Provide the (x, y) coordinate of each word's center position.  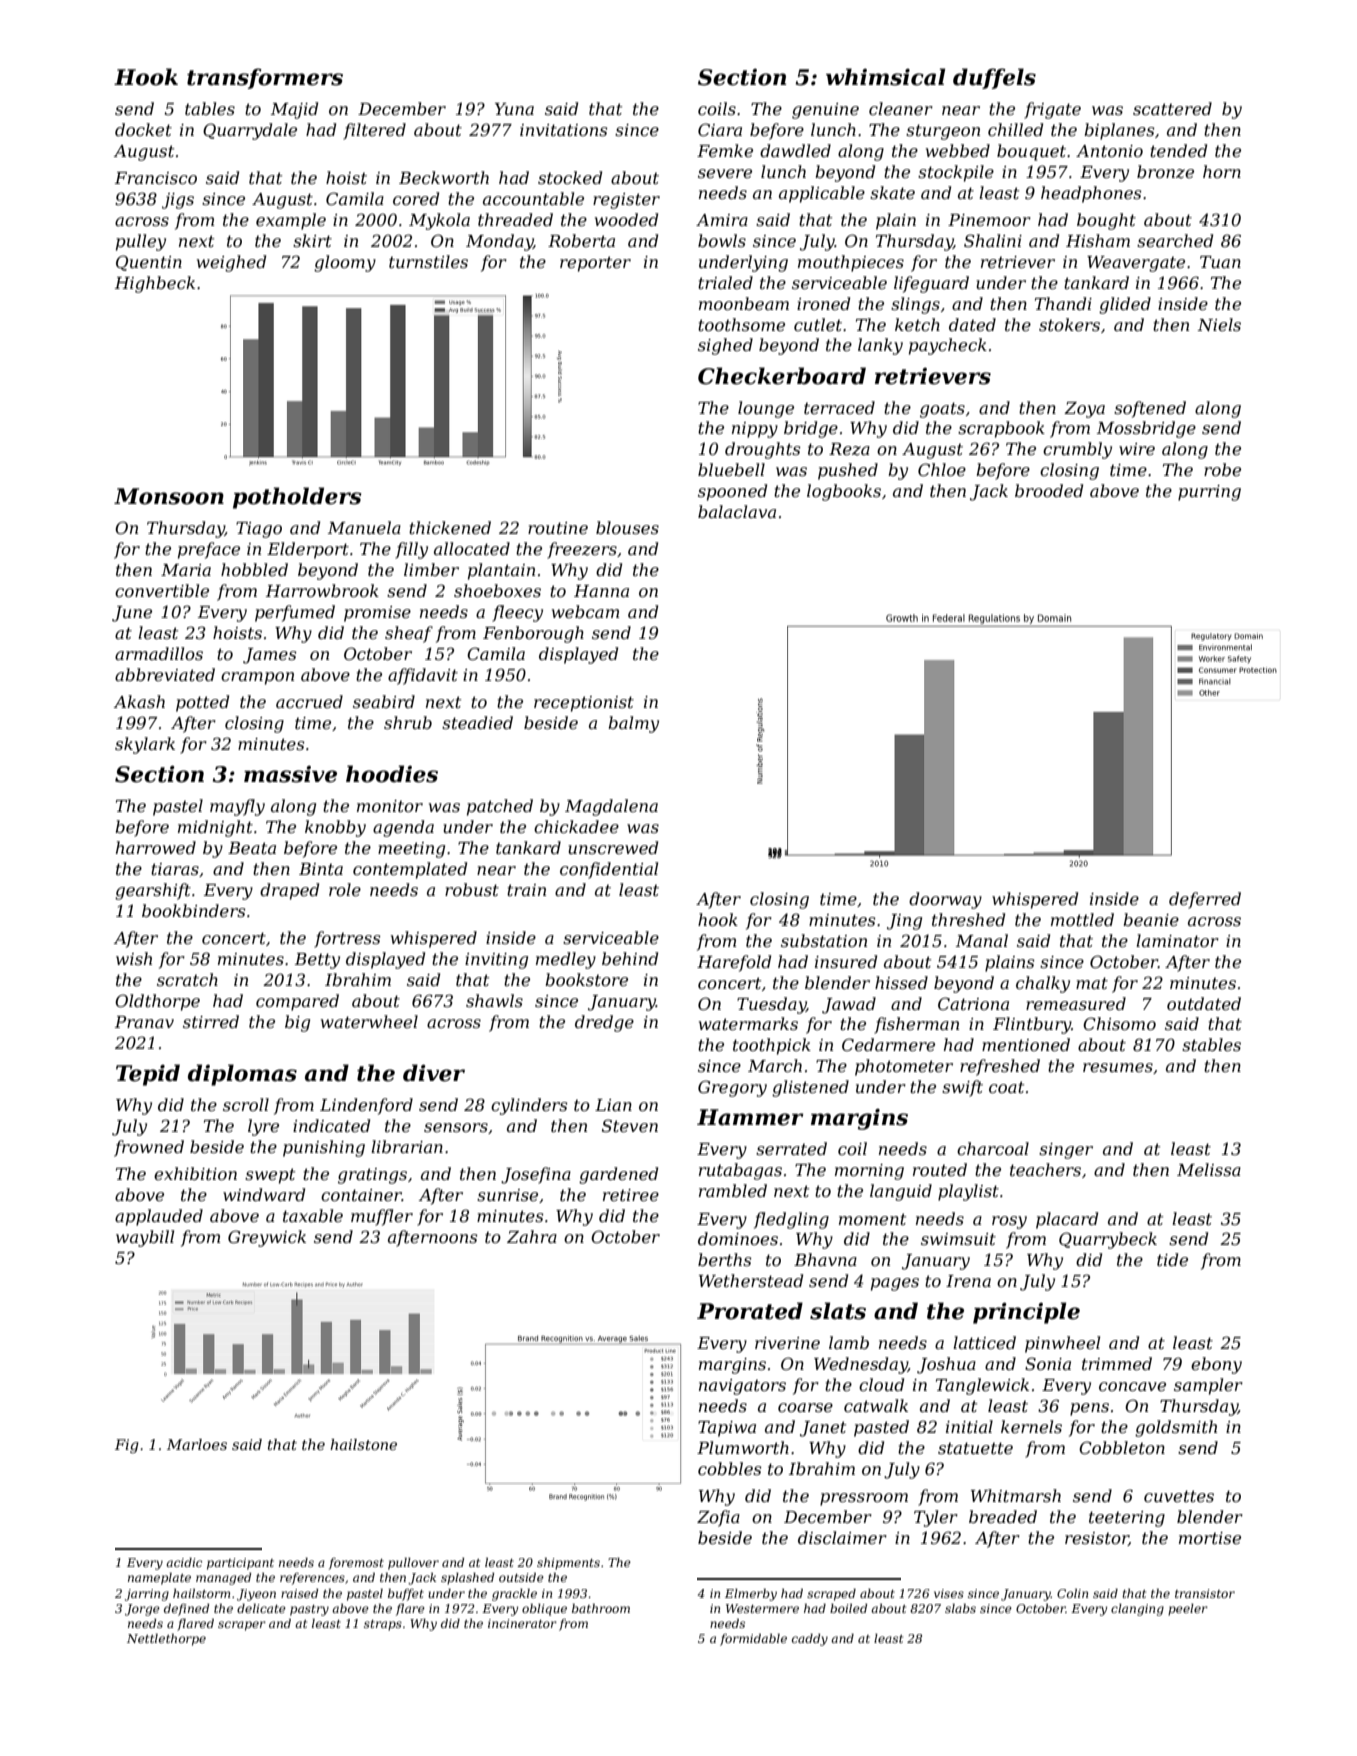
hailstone (363, 1444)
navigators (742, 1387)
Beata (252, 848)
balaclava (737, 511)
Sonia (1048, 1363)
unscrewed (613, 847)
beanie (1151, 919)
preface (209, 550)
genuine (825, 111)
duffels (994, 78)
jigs (178, 201)
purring (1209, 493)
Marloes (197, 1444)
